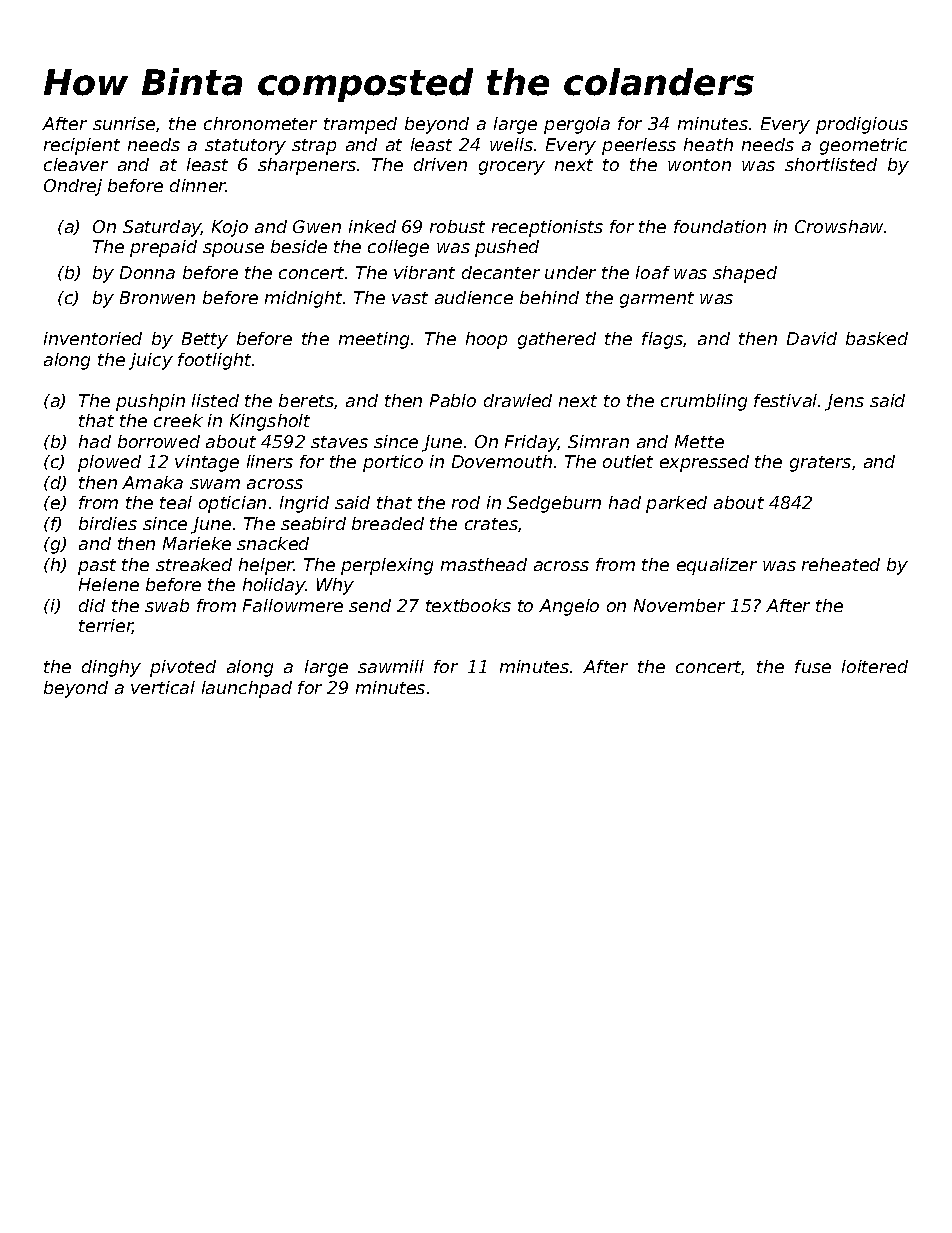 This page has height=1233, width=952. Describe the element at coordinates (453, 400) in the page. I see `Pablo` at that location.
